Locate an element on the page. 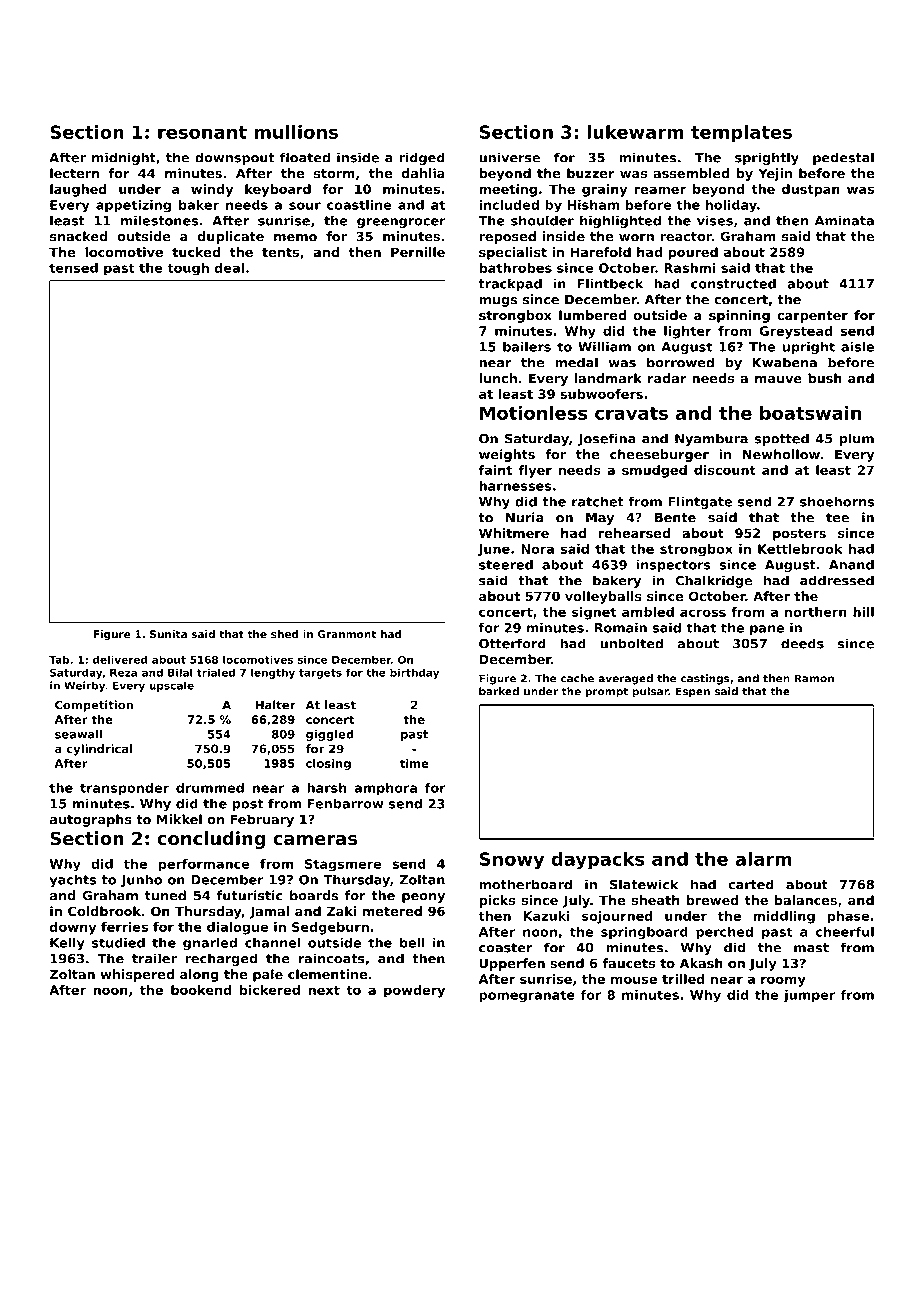 The height and width of the image is (1308, 924). Kelly is located at coordinates (67, 944).
